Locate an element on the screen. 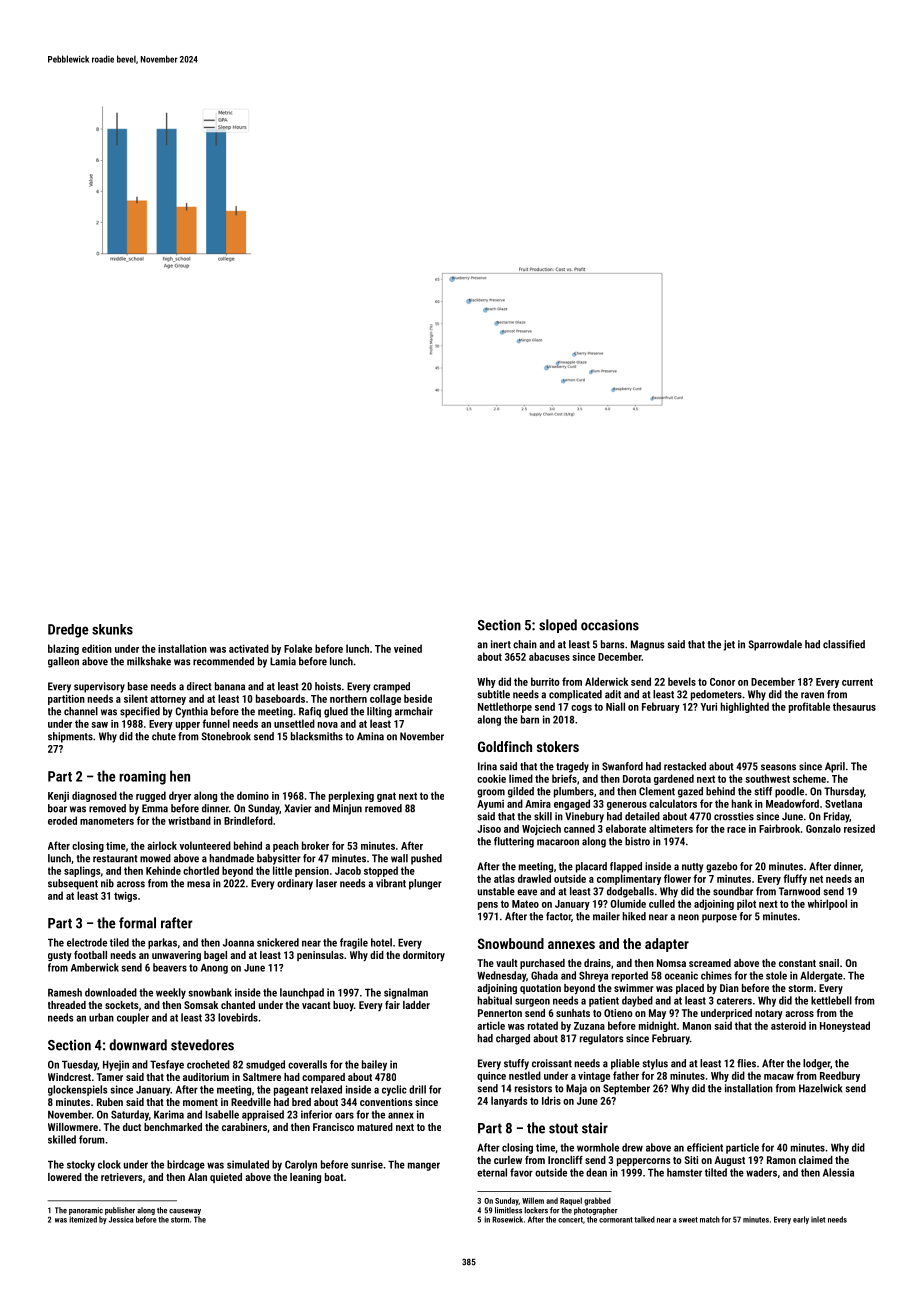 The width and height of the screenshot is (924, 1308). Hazelwick is located at coordinates (821, 1088).
